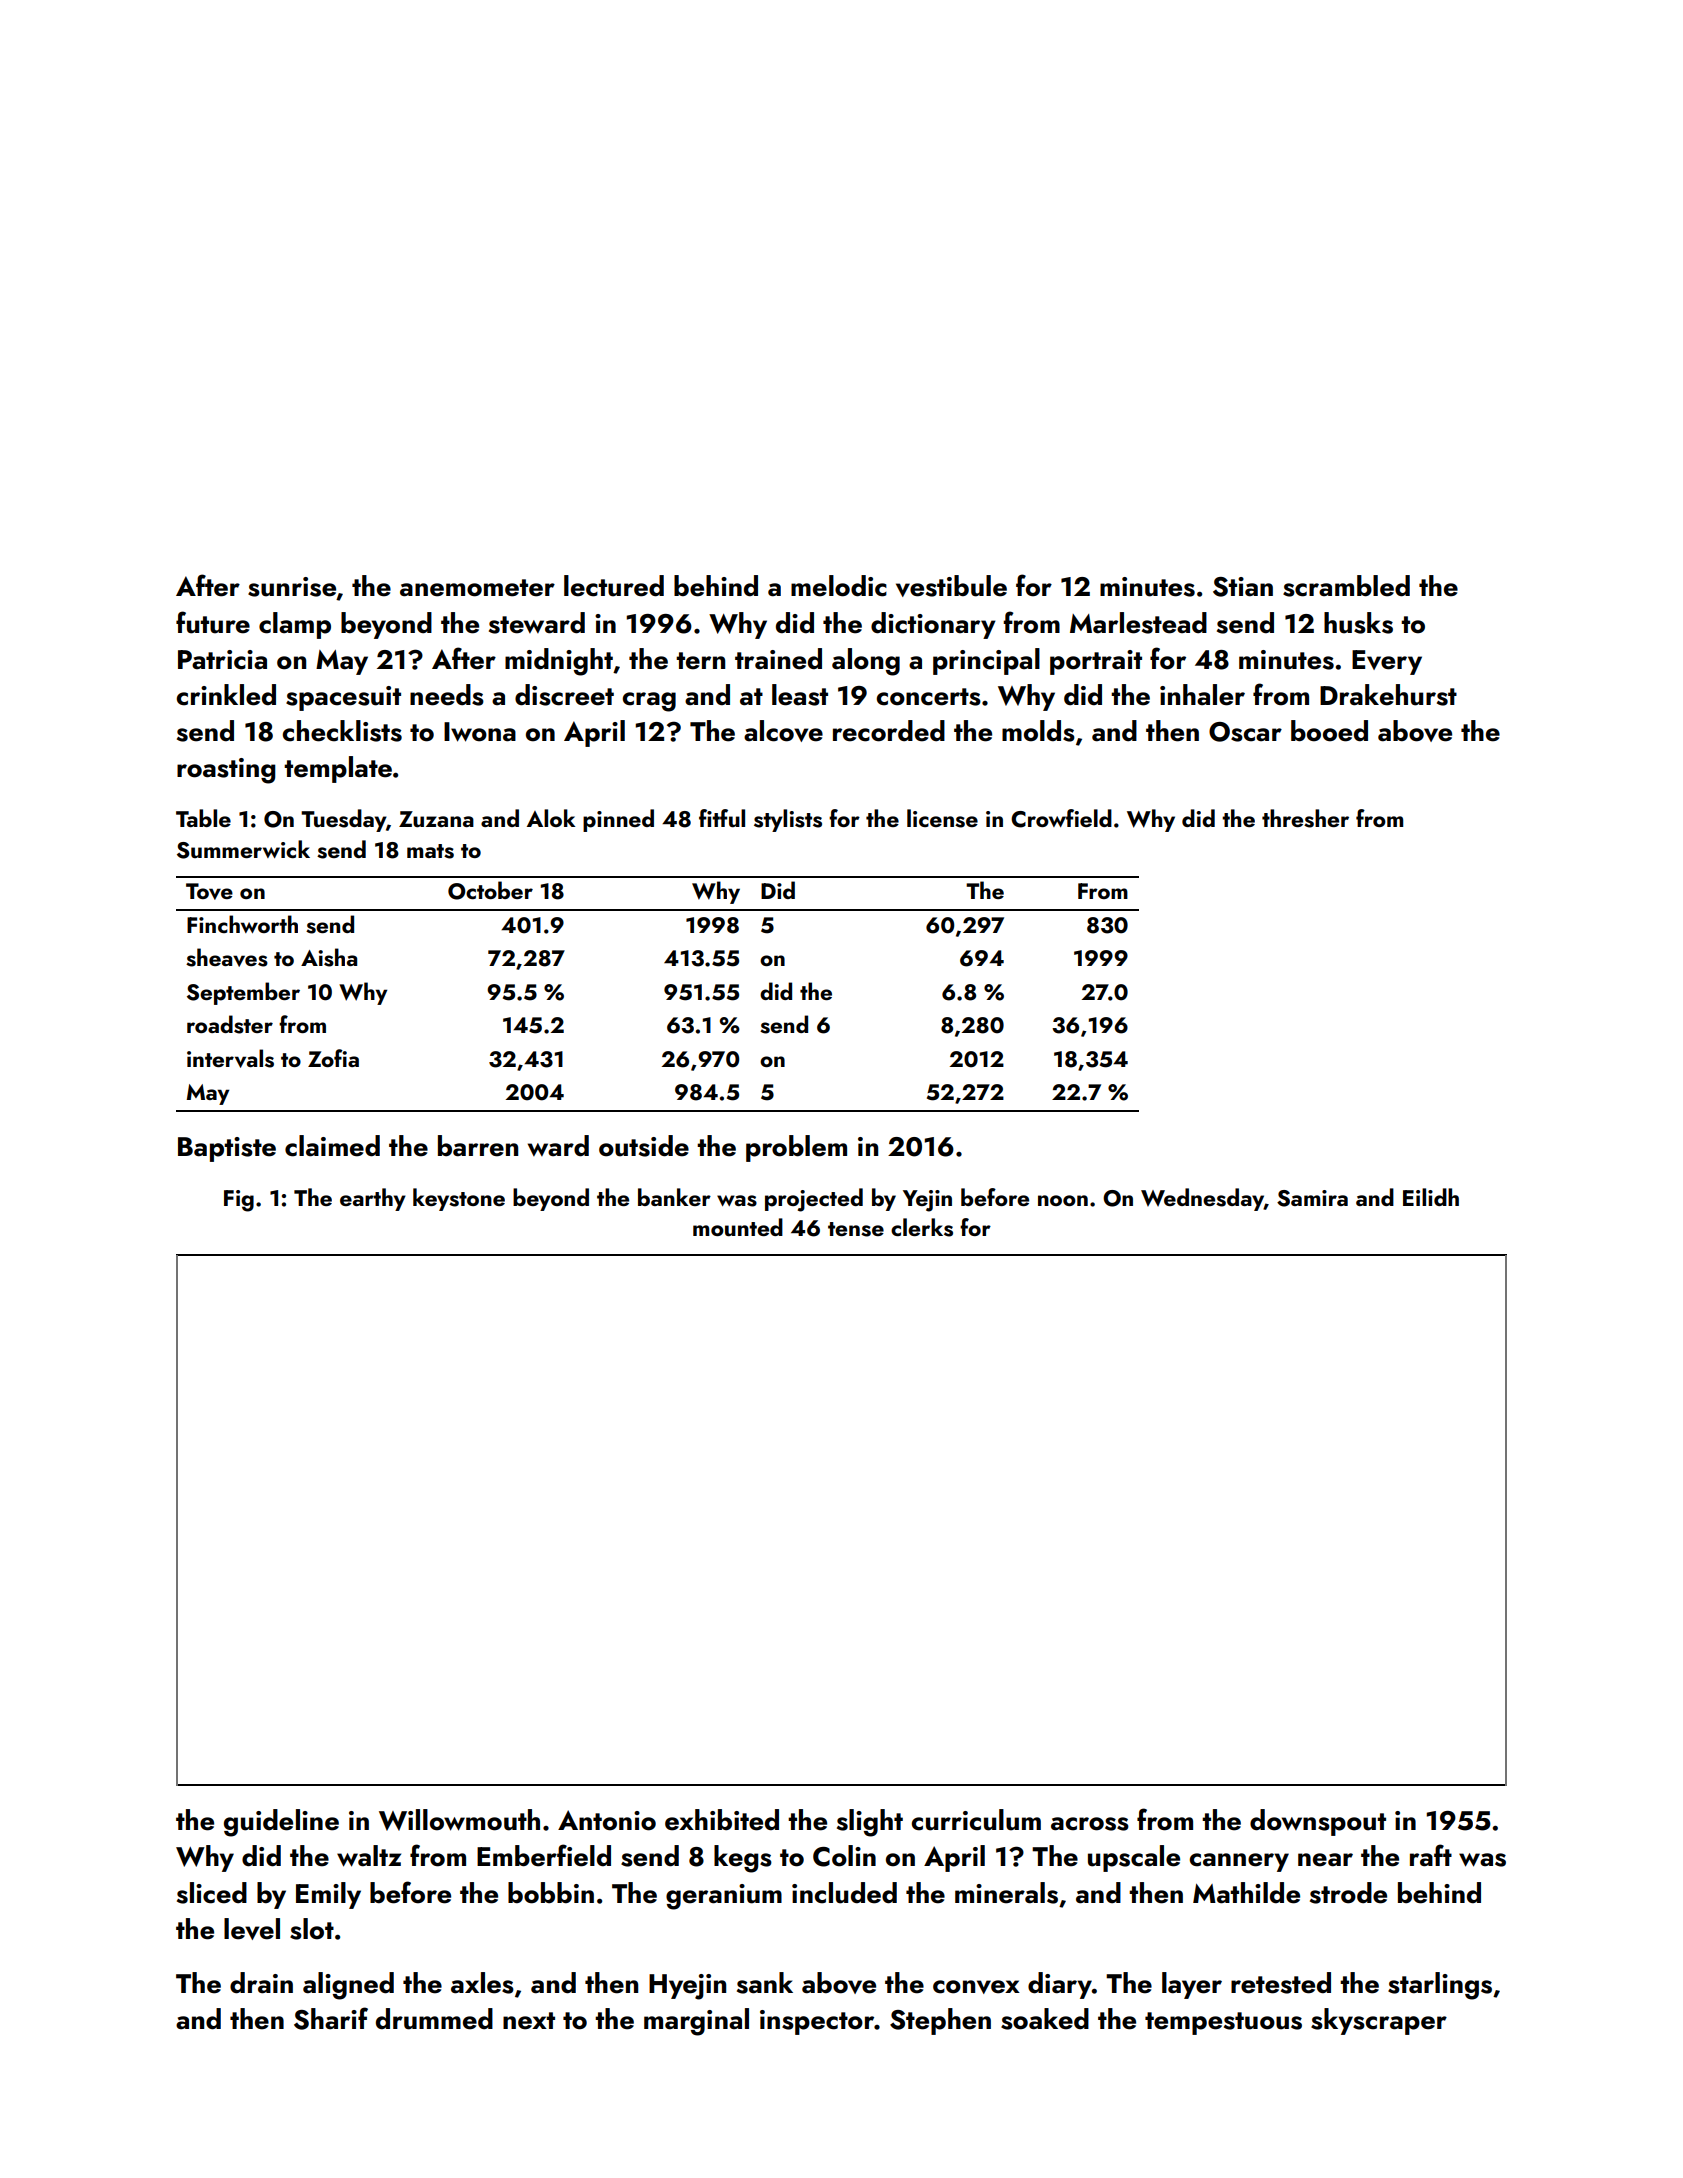 This document has width=1683, height=2178. I want to click on skyscraper, so click(1379, 2021).
